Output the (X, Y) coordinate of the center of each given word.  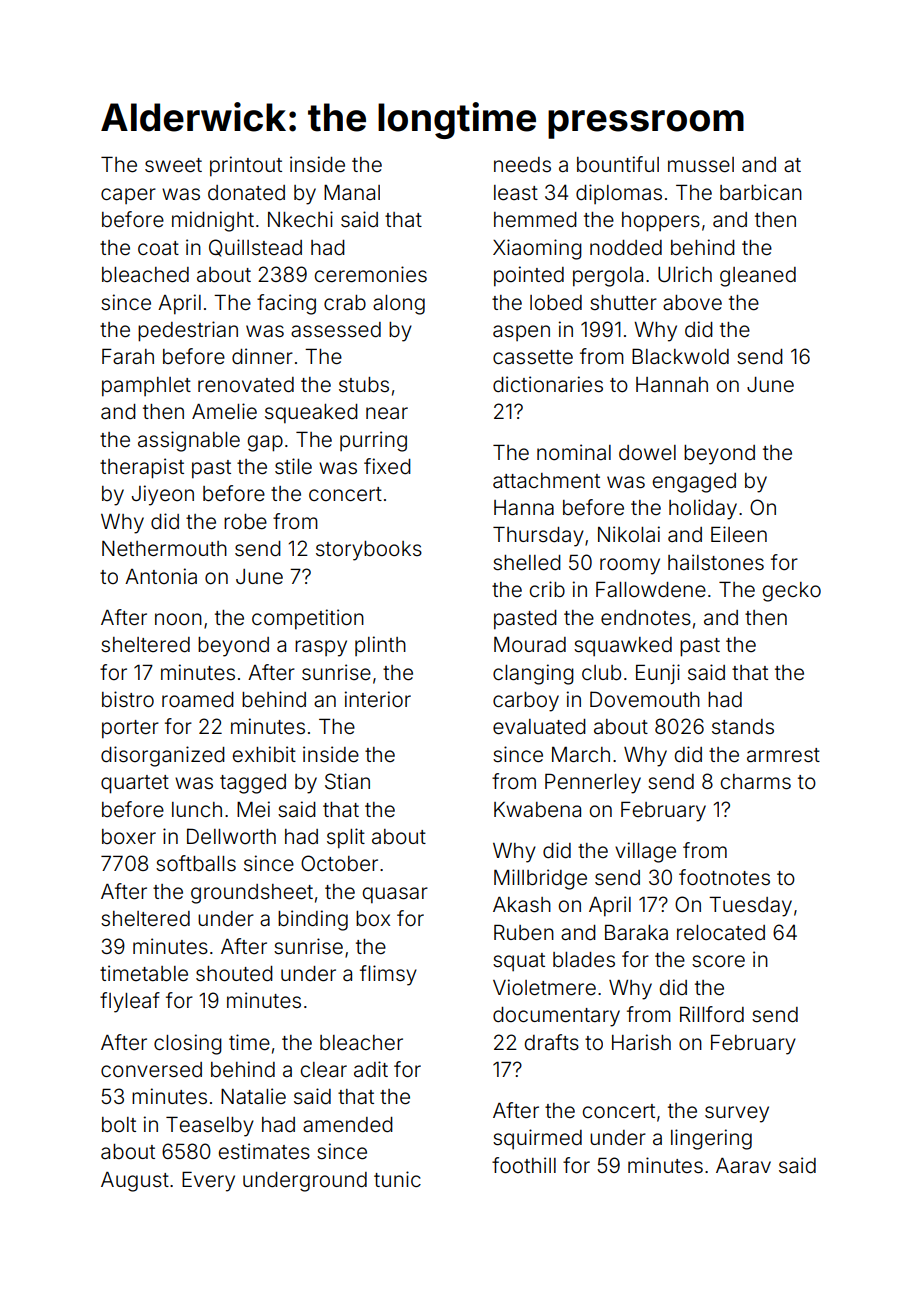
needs (522, 164)
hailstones (716, 562)
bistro (128, 699)
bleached (145, 275)
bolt (119, 1124)
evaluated (539, 727)
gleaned (758, 277)
